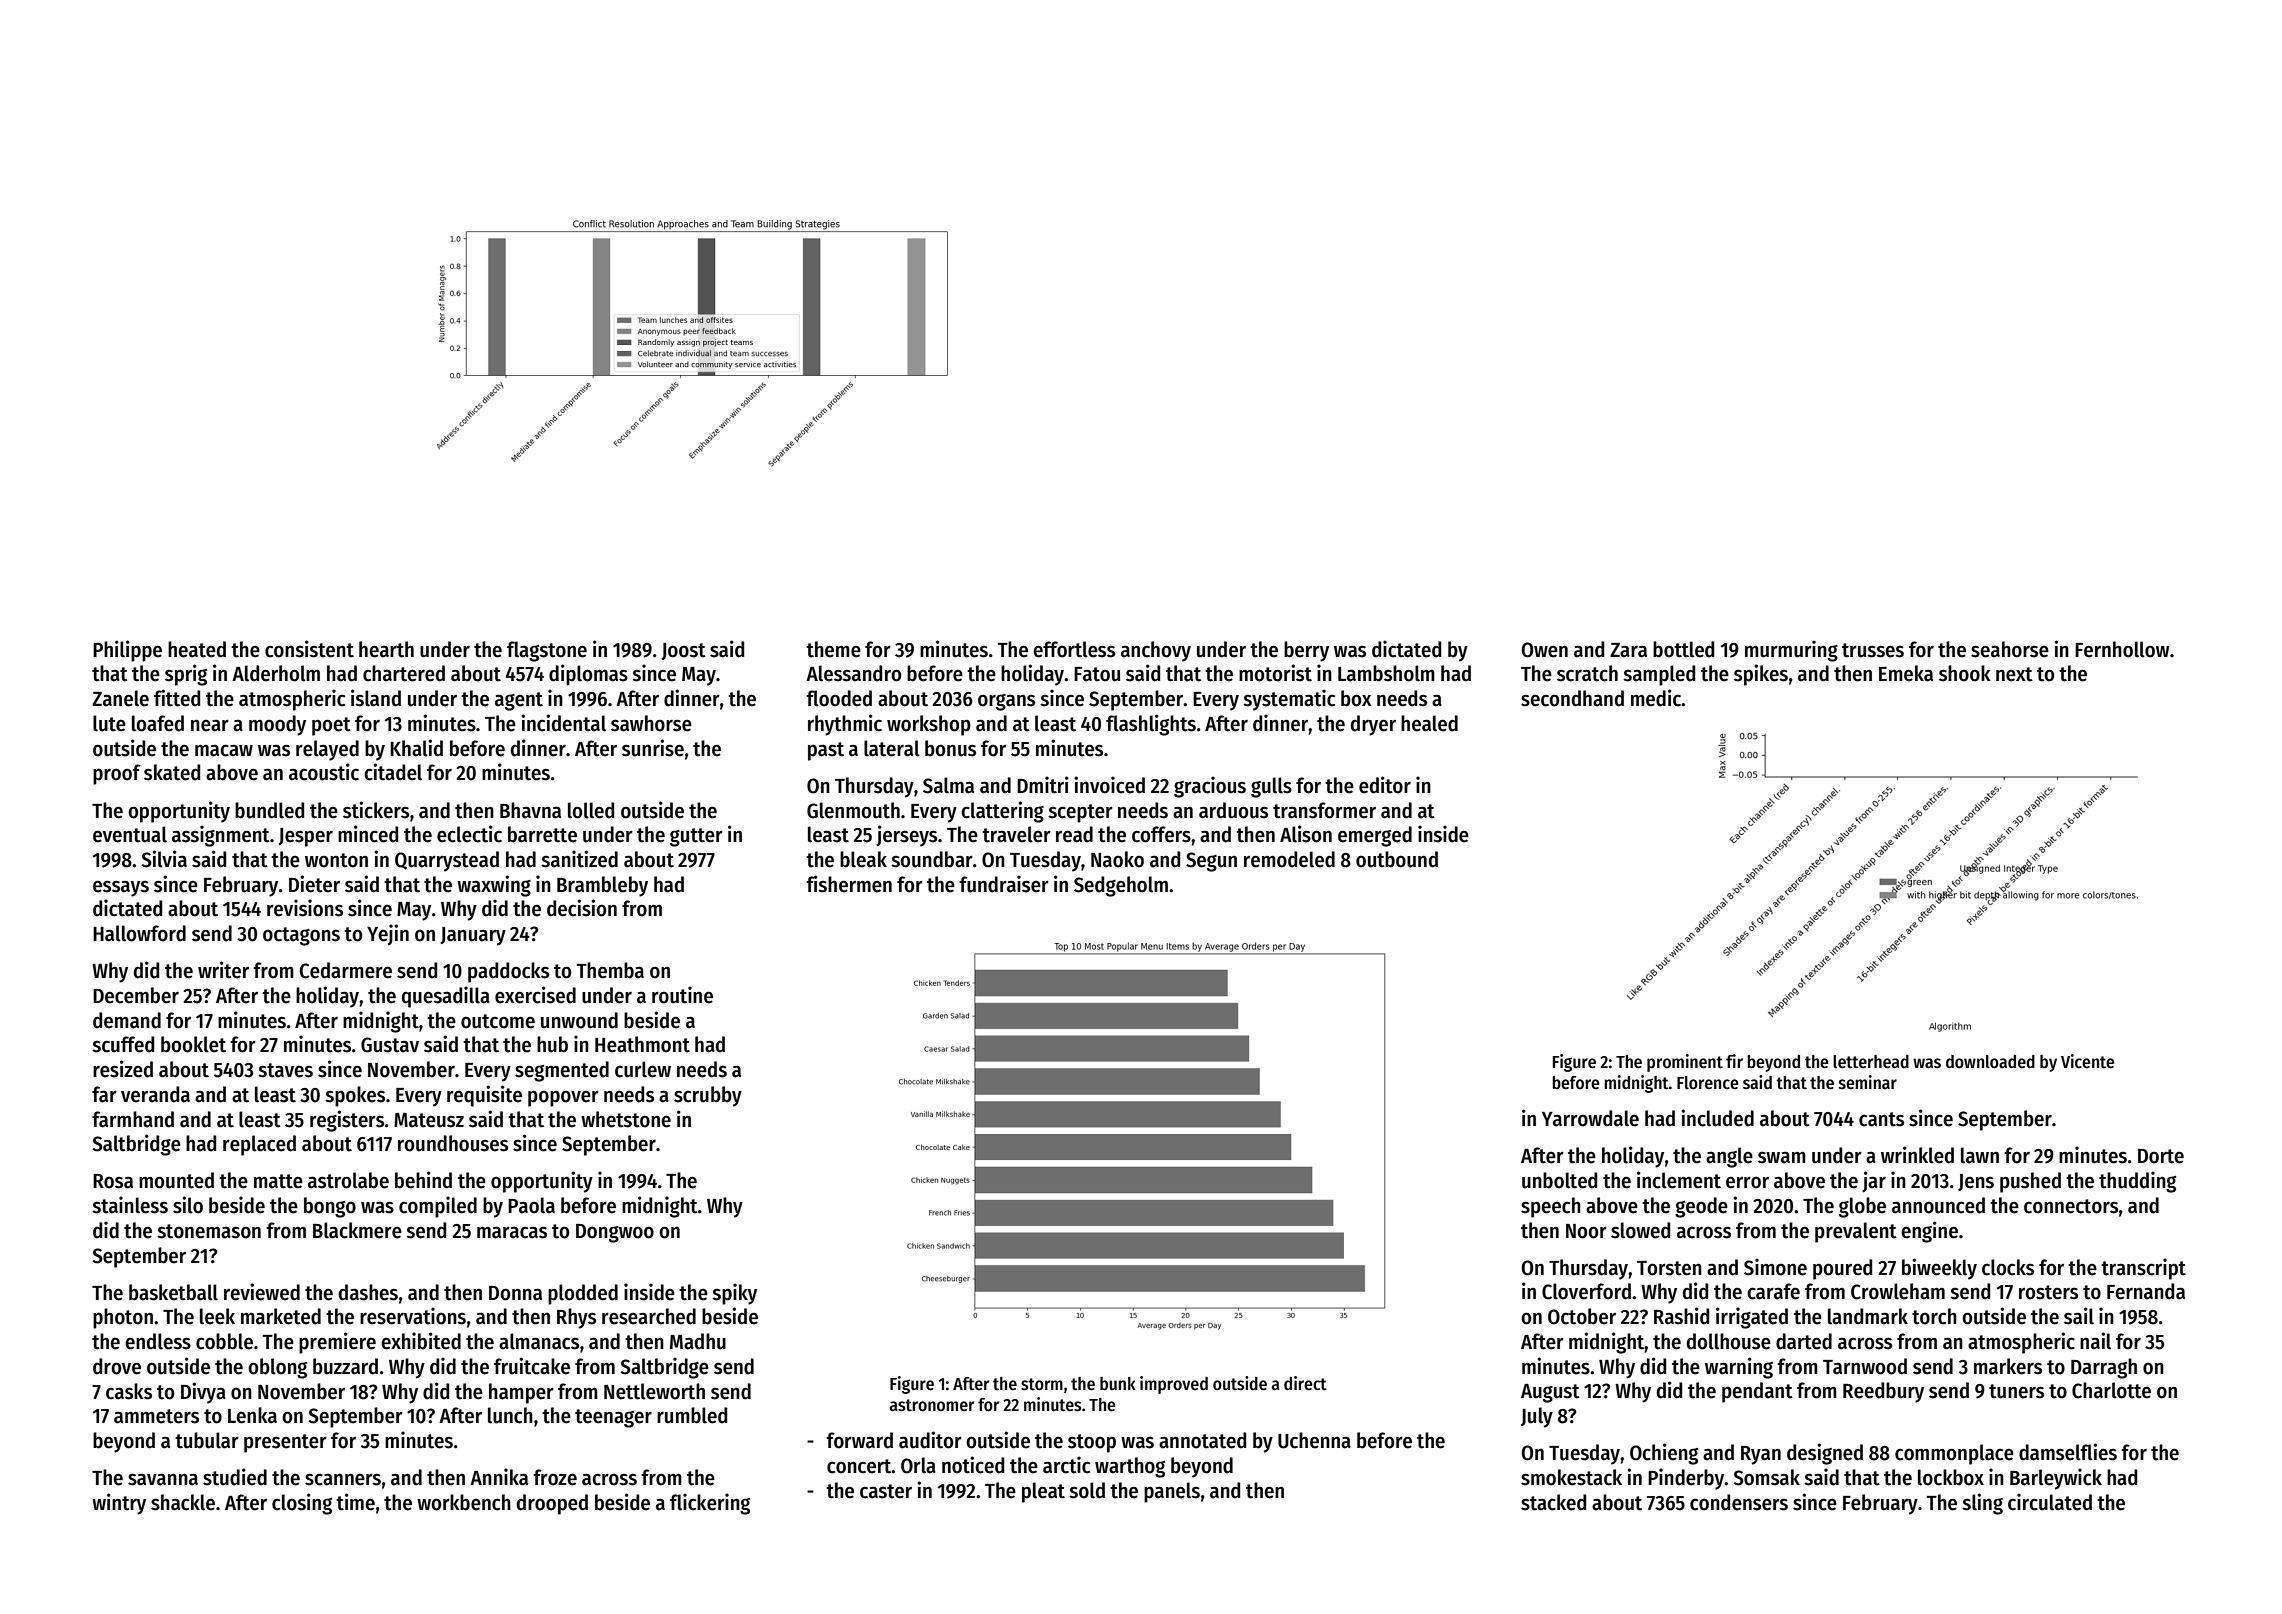 This screenshot has width=2282, height=1614. Describe the element at coordinates (117, 1366) in the screenshot. I see `drove` at that location.
